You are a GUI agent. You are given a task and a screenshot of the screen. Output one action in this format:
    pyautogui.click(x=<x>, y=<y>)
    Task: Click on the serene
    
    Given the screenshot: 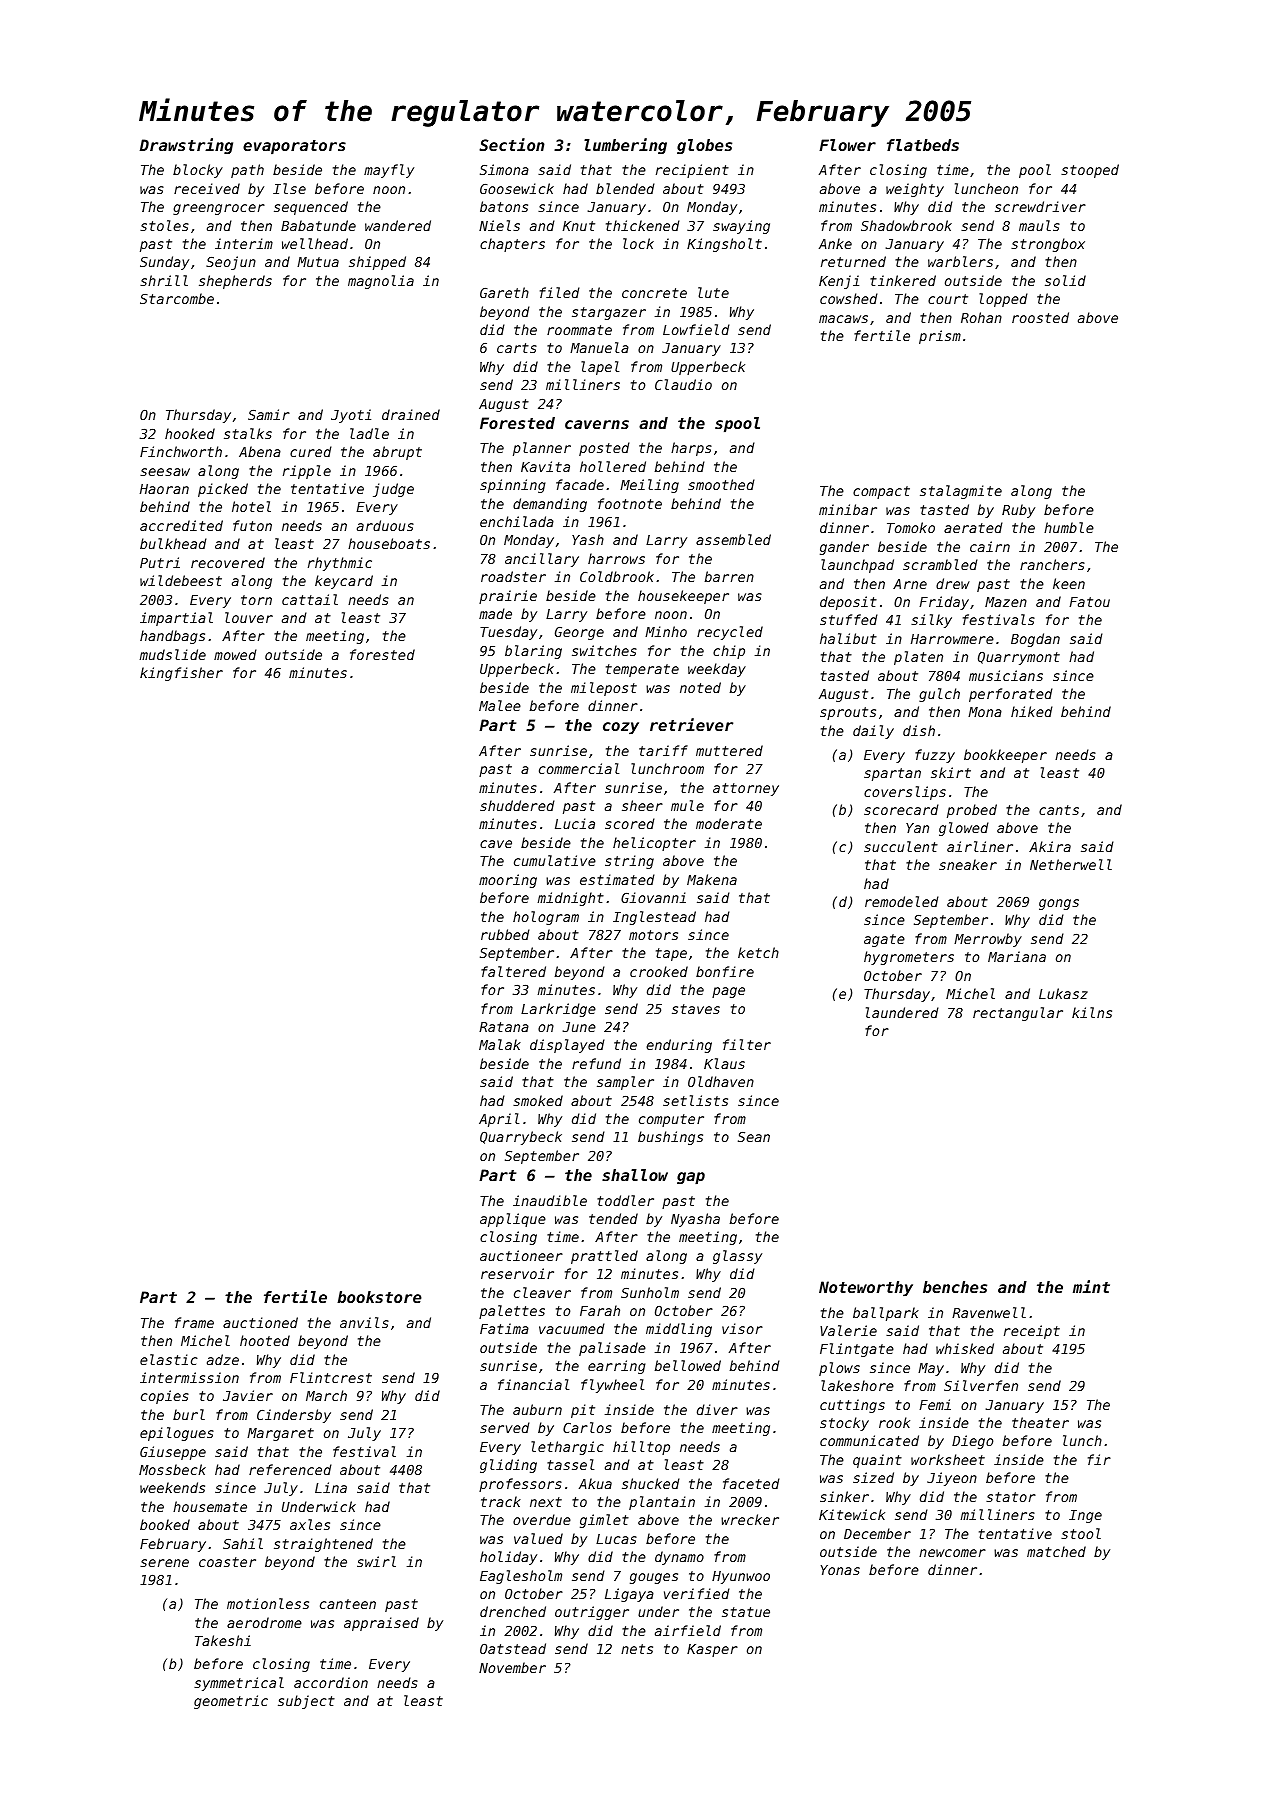 What is the action you would take?
    pyautogui.click(x=164, y=1563)
